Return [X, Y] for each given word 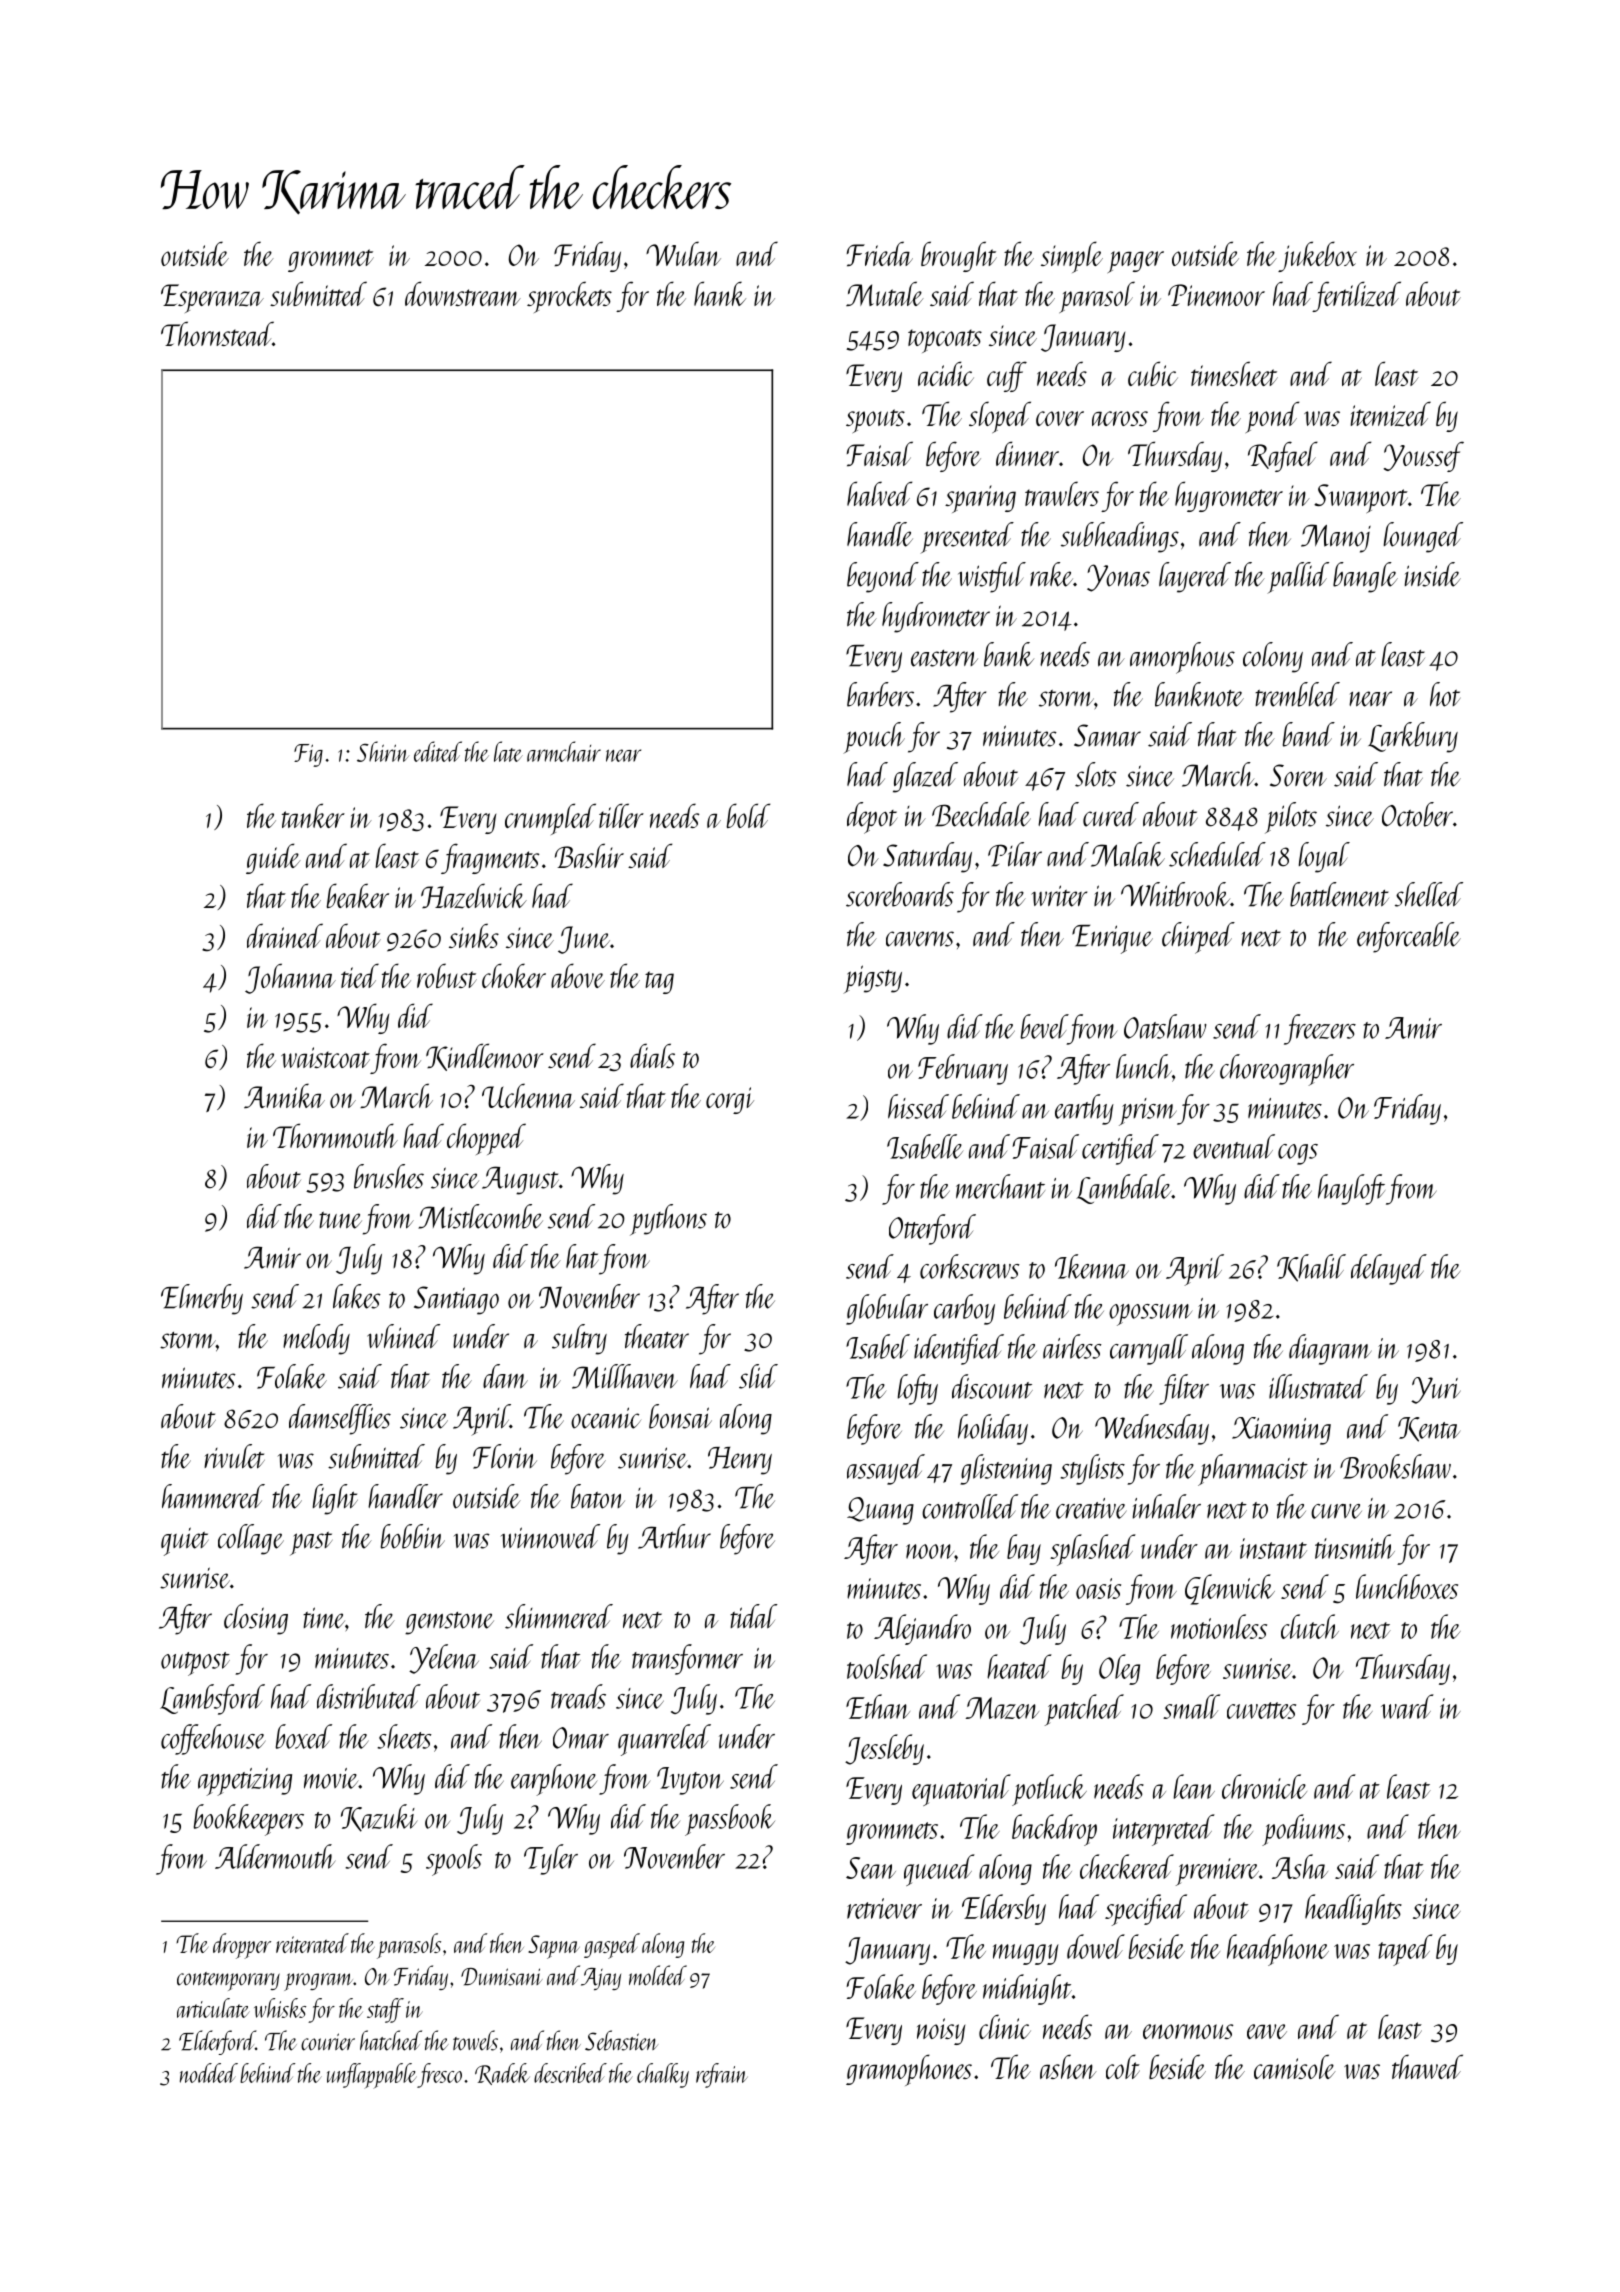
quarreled [664, 1740]
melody [316, 1339]
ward [1407, 1706]
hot [1445, 694]
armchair [564, 751]
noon [930, 1551]
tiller [621, 815]
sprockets [569, 297]
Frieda [880, 253]
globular [887, 1309]
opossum [1150, 1315]
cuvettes [1261, 1710]
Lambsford [212, 1699]
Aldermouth [275, 1856]
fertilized [1357, 296]
